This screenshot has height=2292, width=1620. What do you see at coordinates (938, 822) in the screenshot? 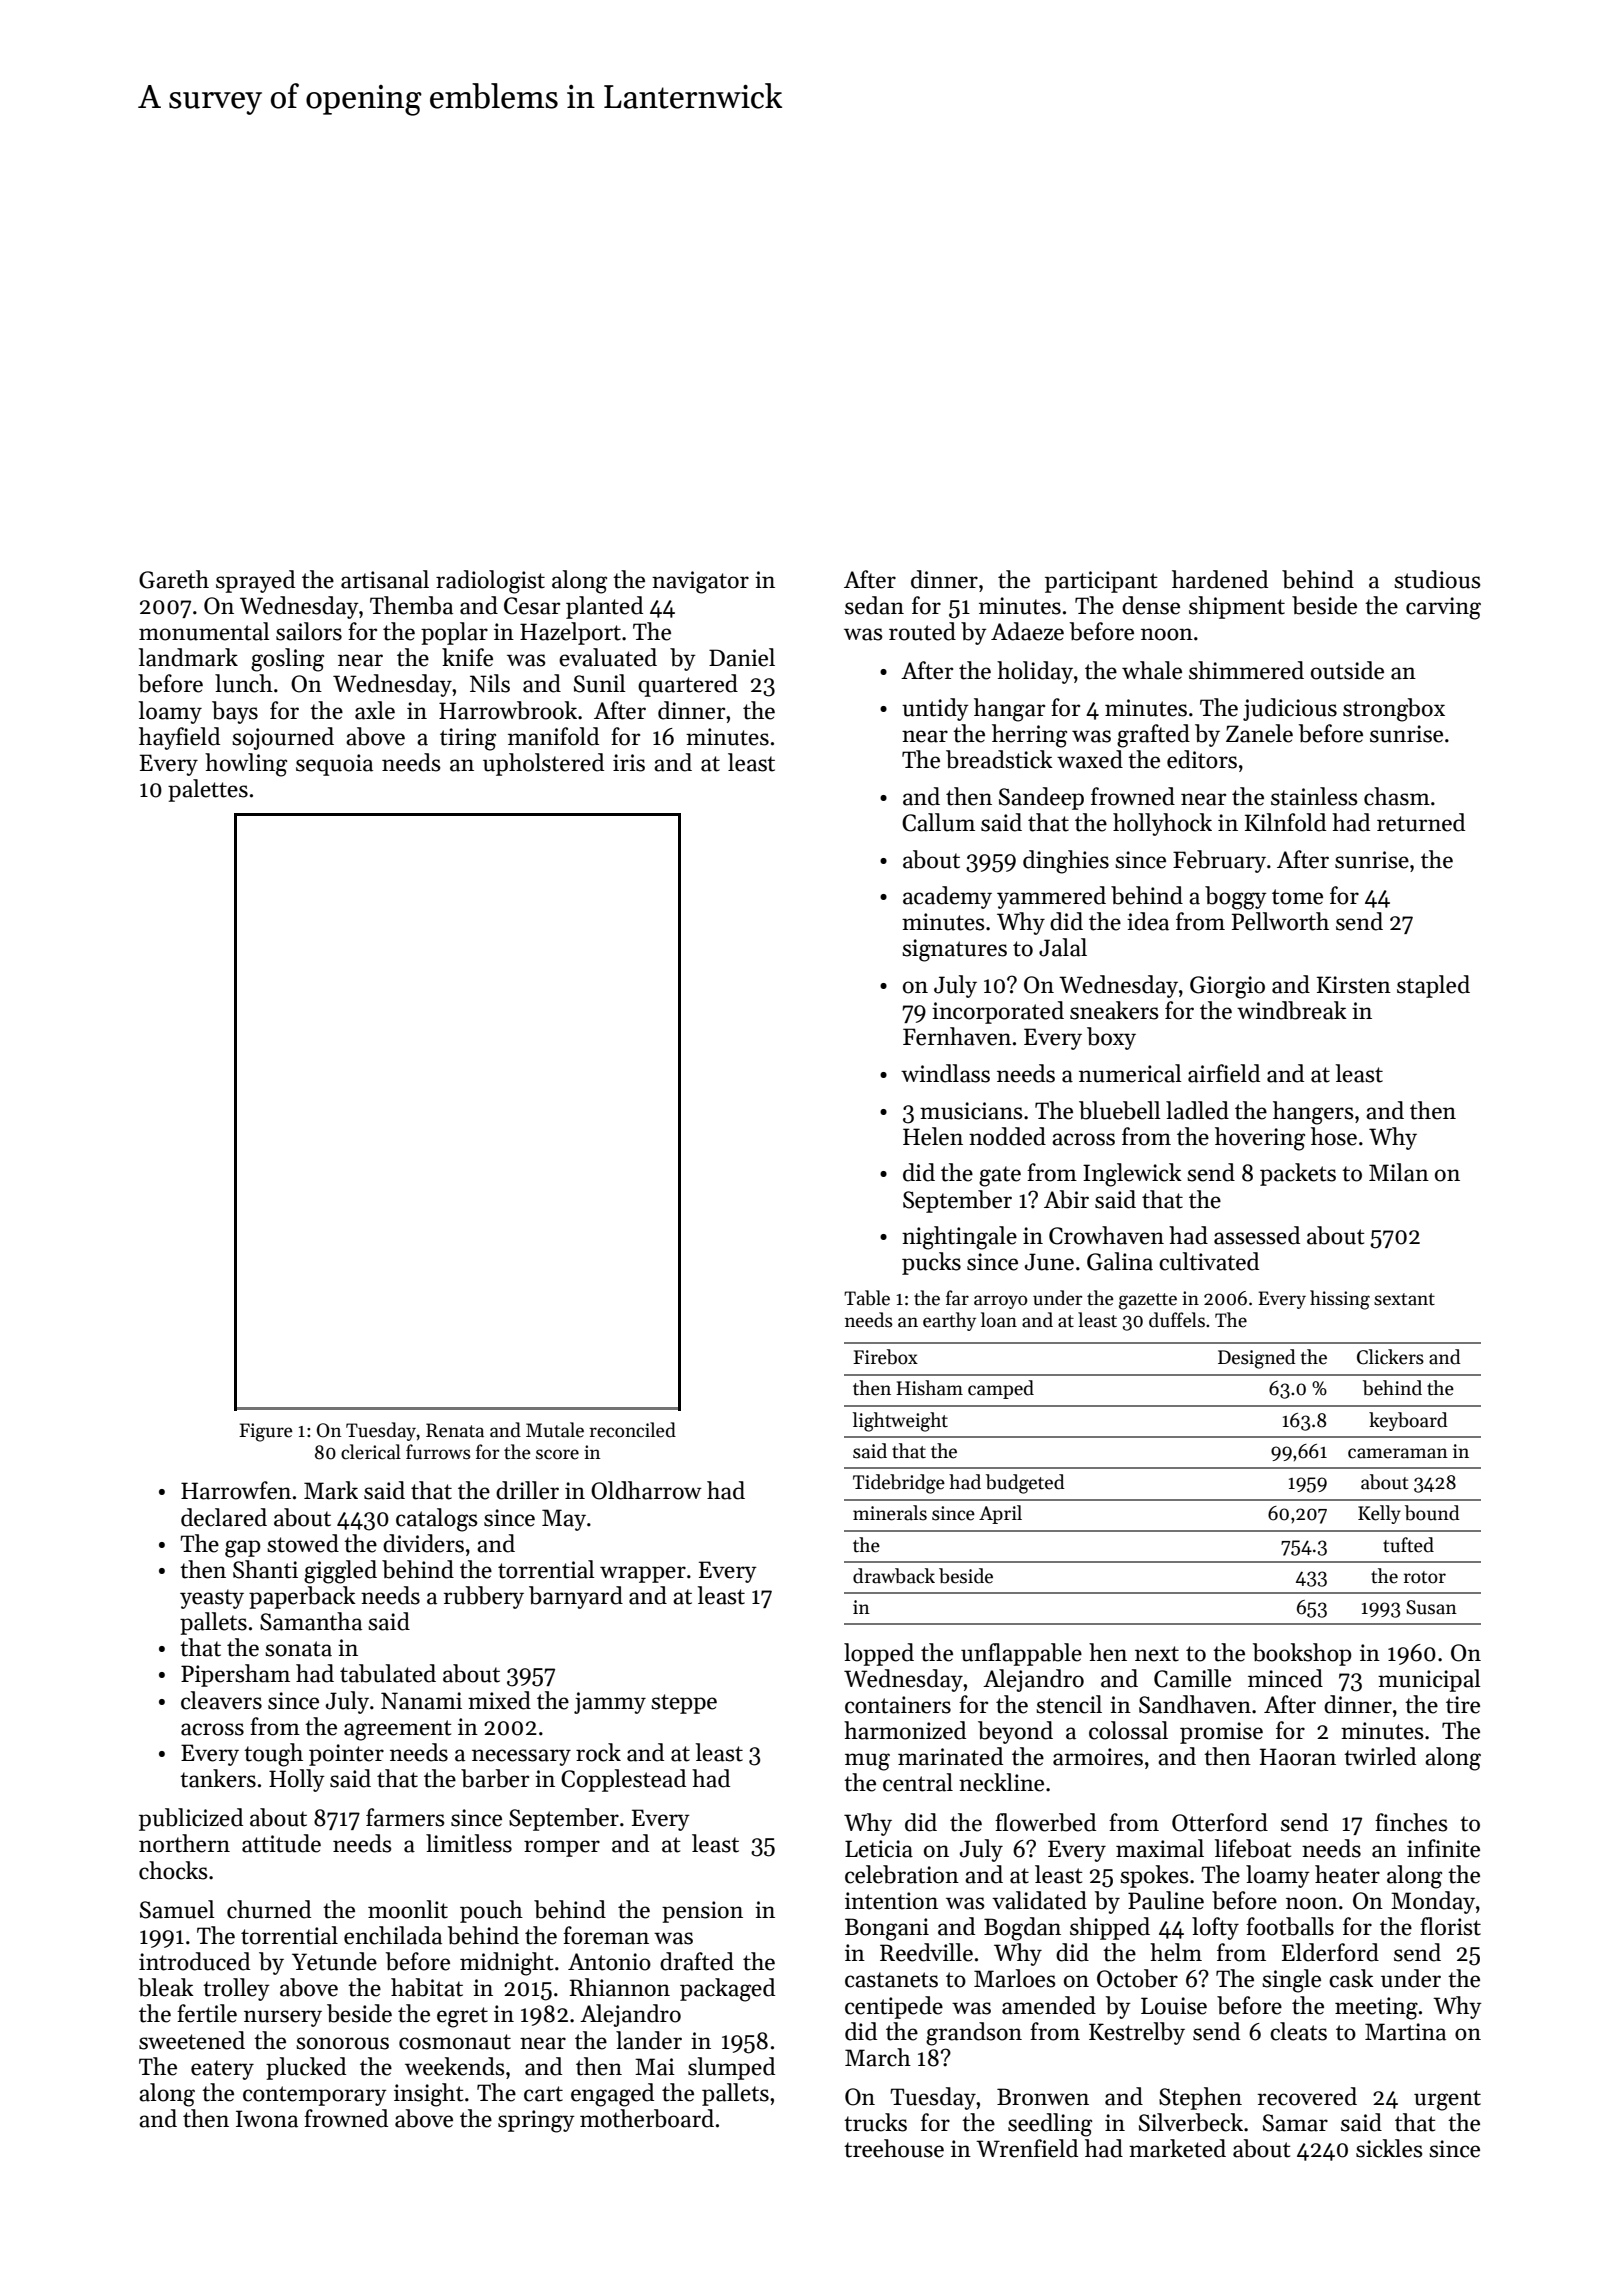
I see `Callum` at bounding box center [938, 822].
